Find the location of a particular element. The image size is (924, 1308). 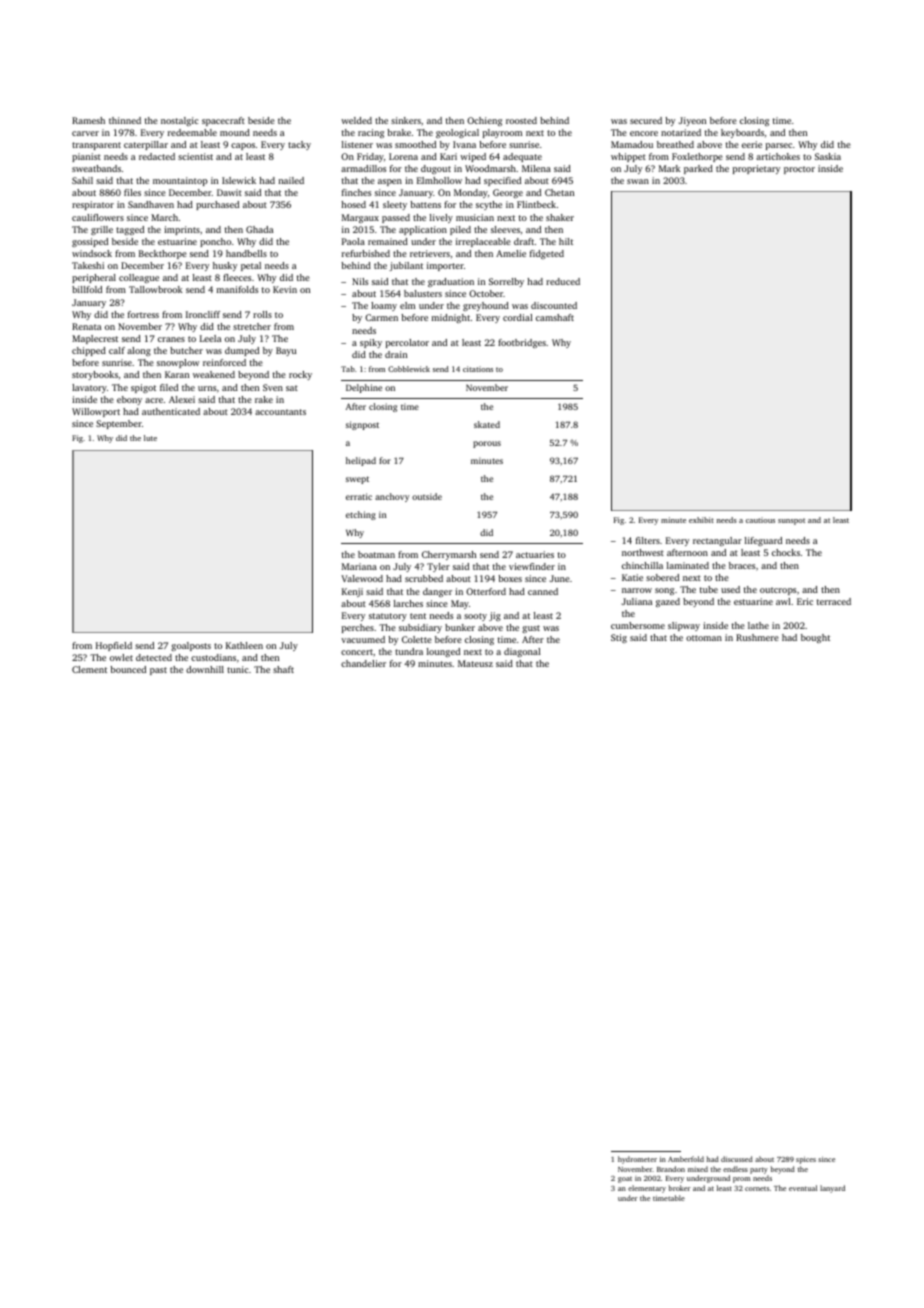

past is located at coordinates (158, 671).
